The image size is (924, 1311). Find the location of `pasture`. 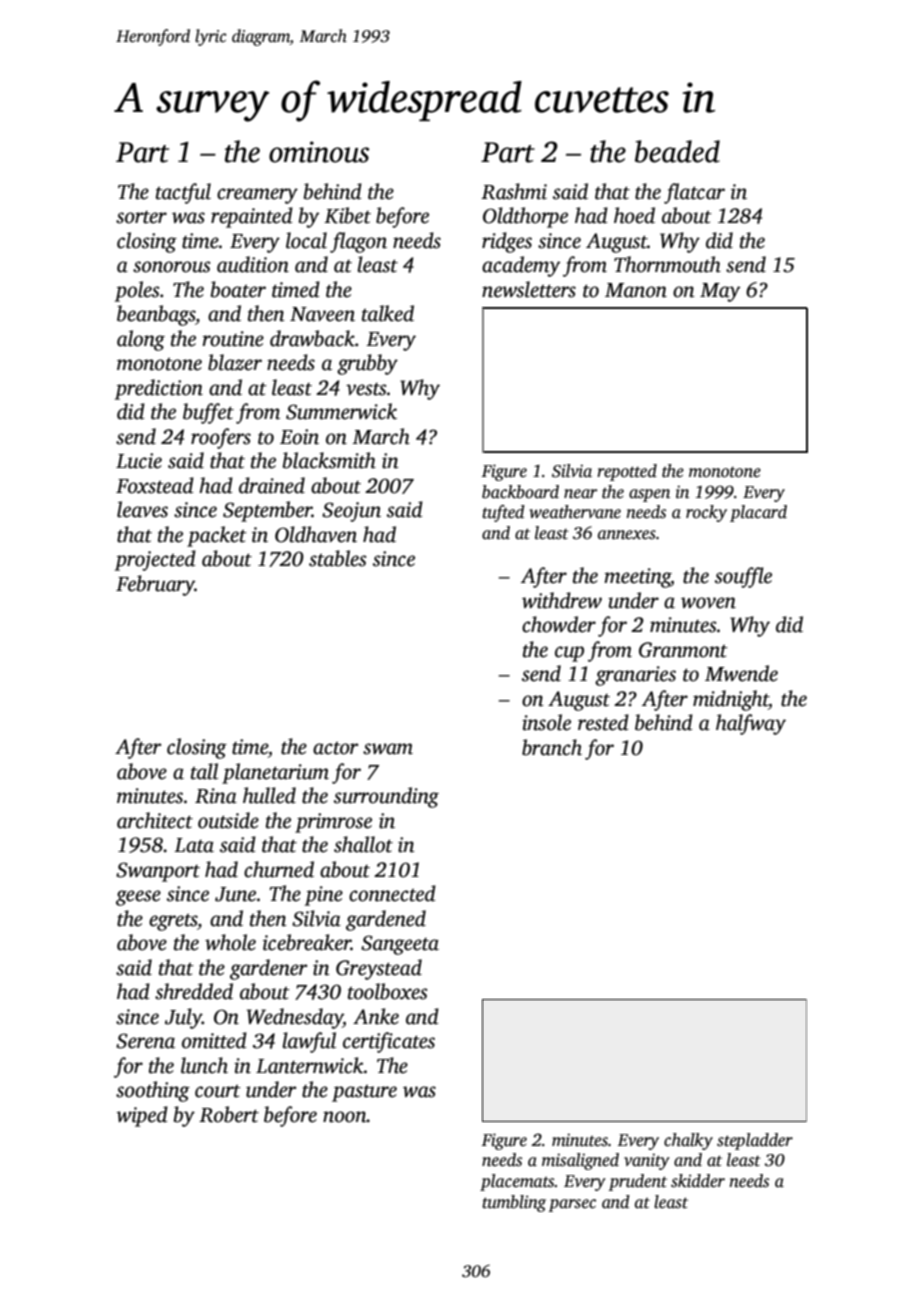

pasture is located at coordinates (364, 1093).
